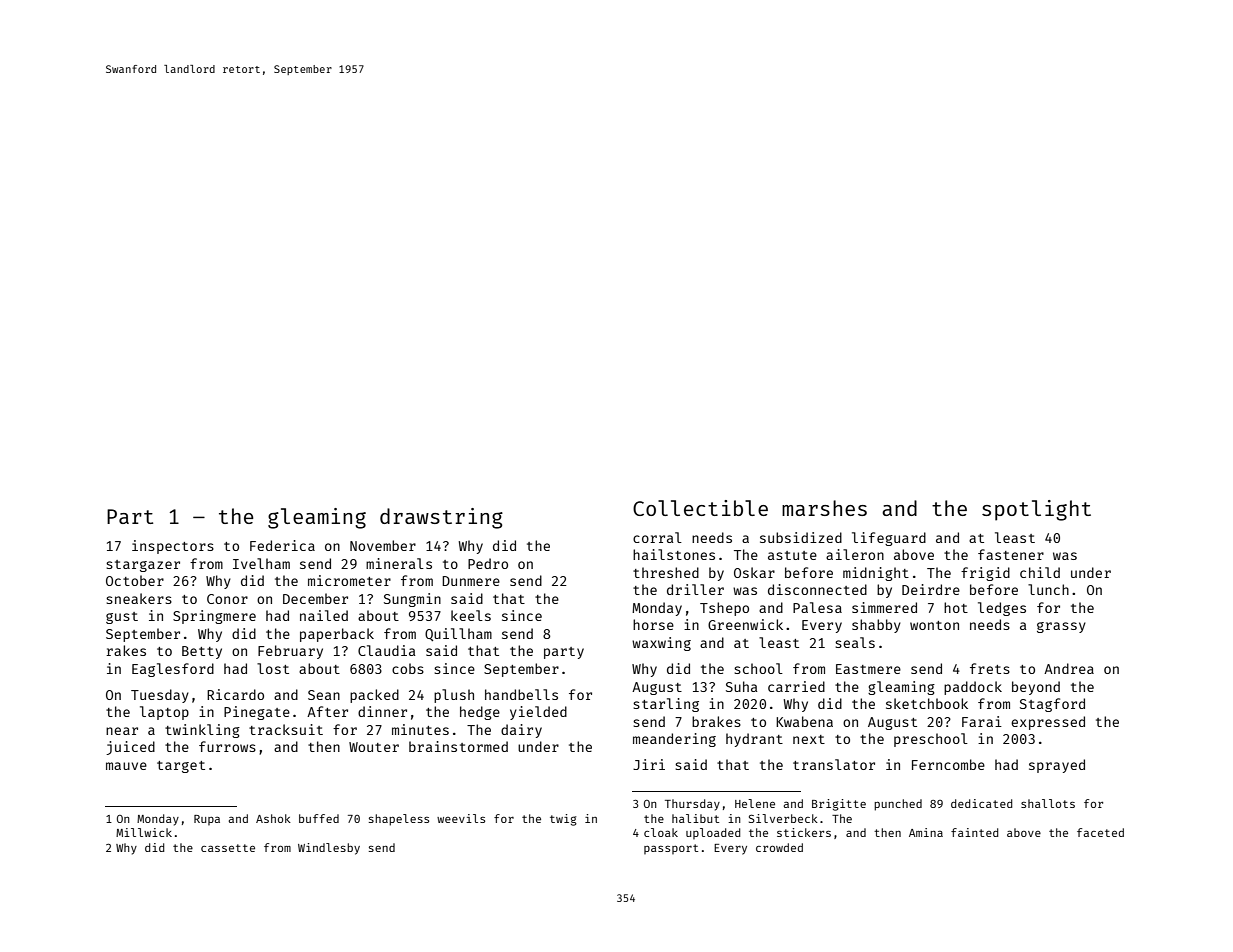 Image resolution: width=1233 pixels, height=952 pixels. Describe the element at coordinates (228, 848) in the image. I see `cassette` at that location.
